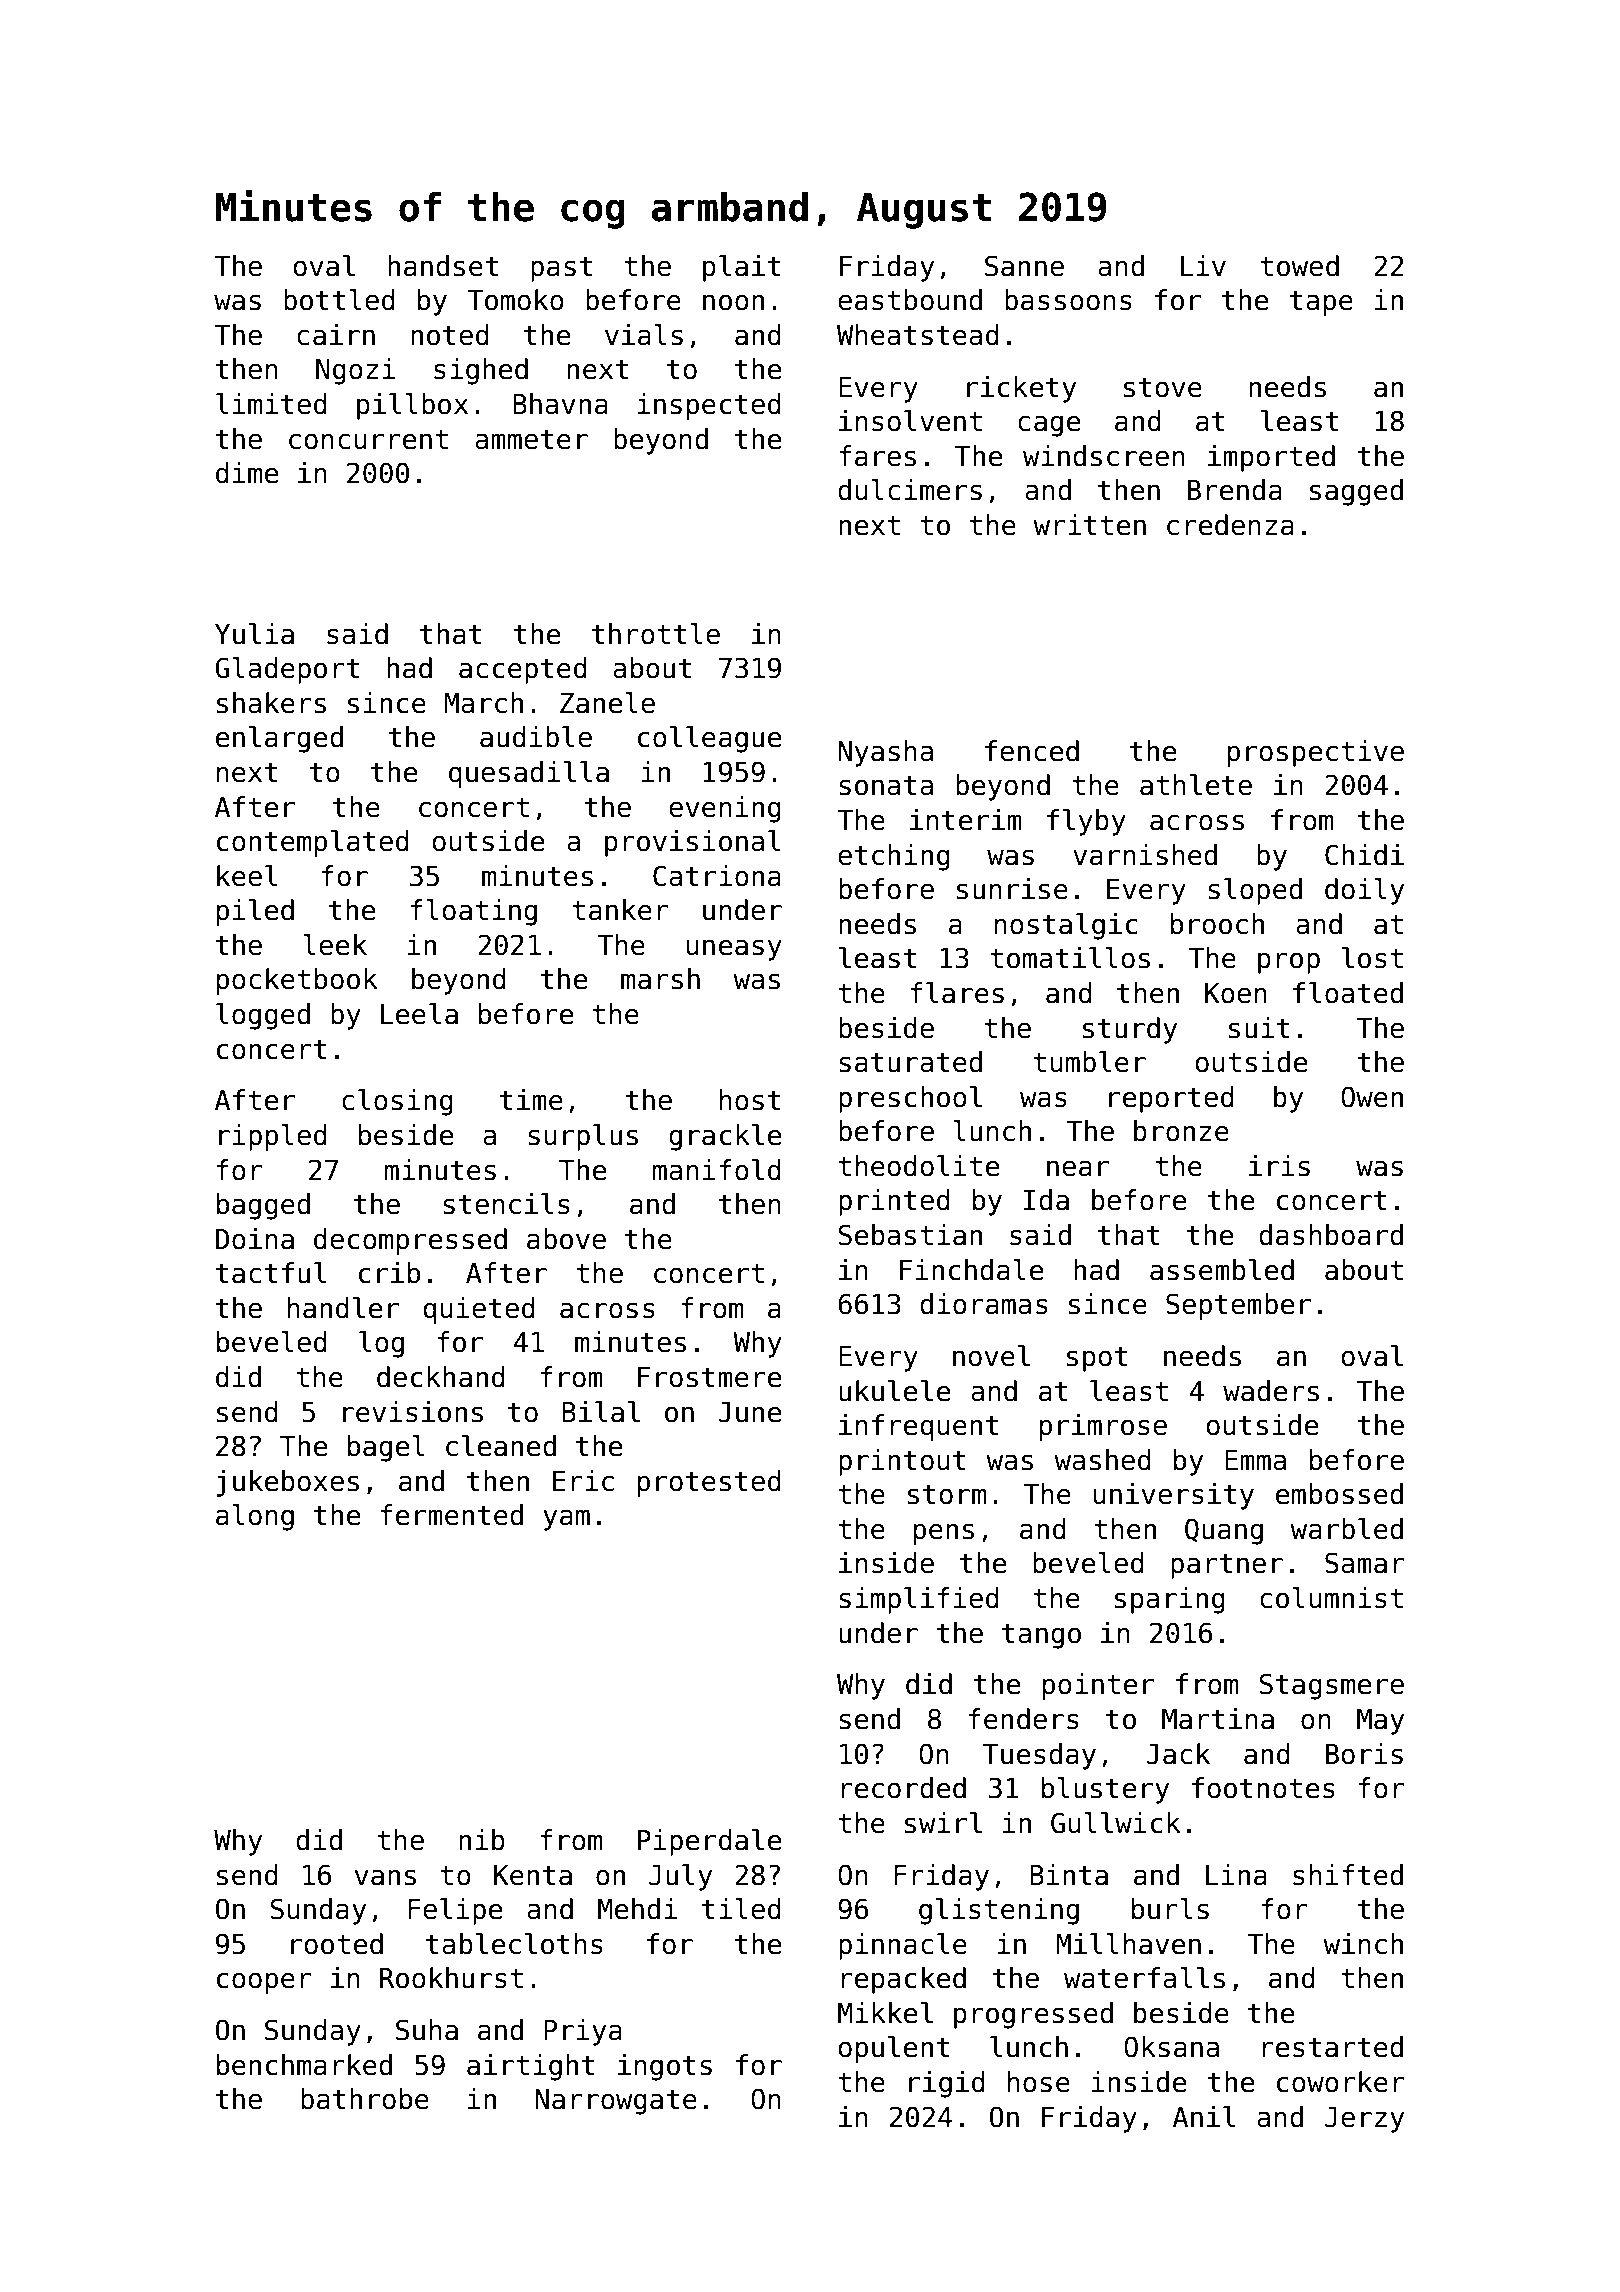 Image resolution: width=1620 pixels, height=2292 pixels. Describe the element at coordinates (385, 1877) in the screenshot. I see `vans` at that location.
